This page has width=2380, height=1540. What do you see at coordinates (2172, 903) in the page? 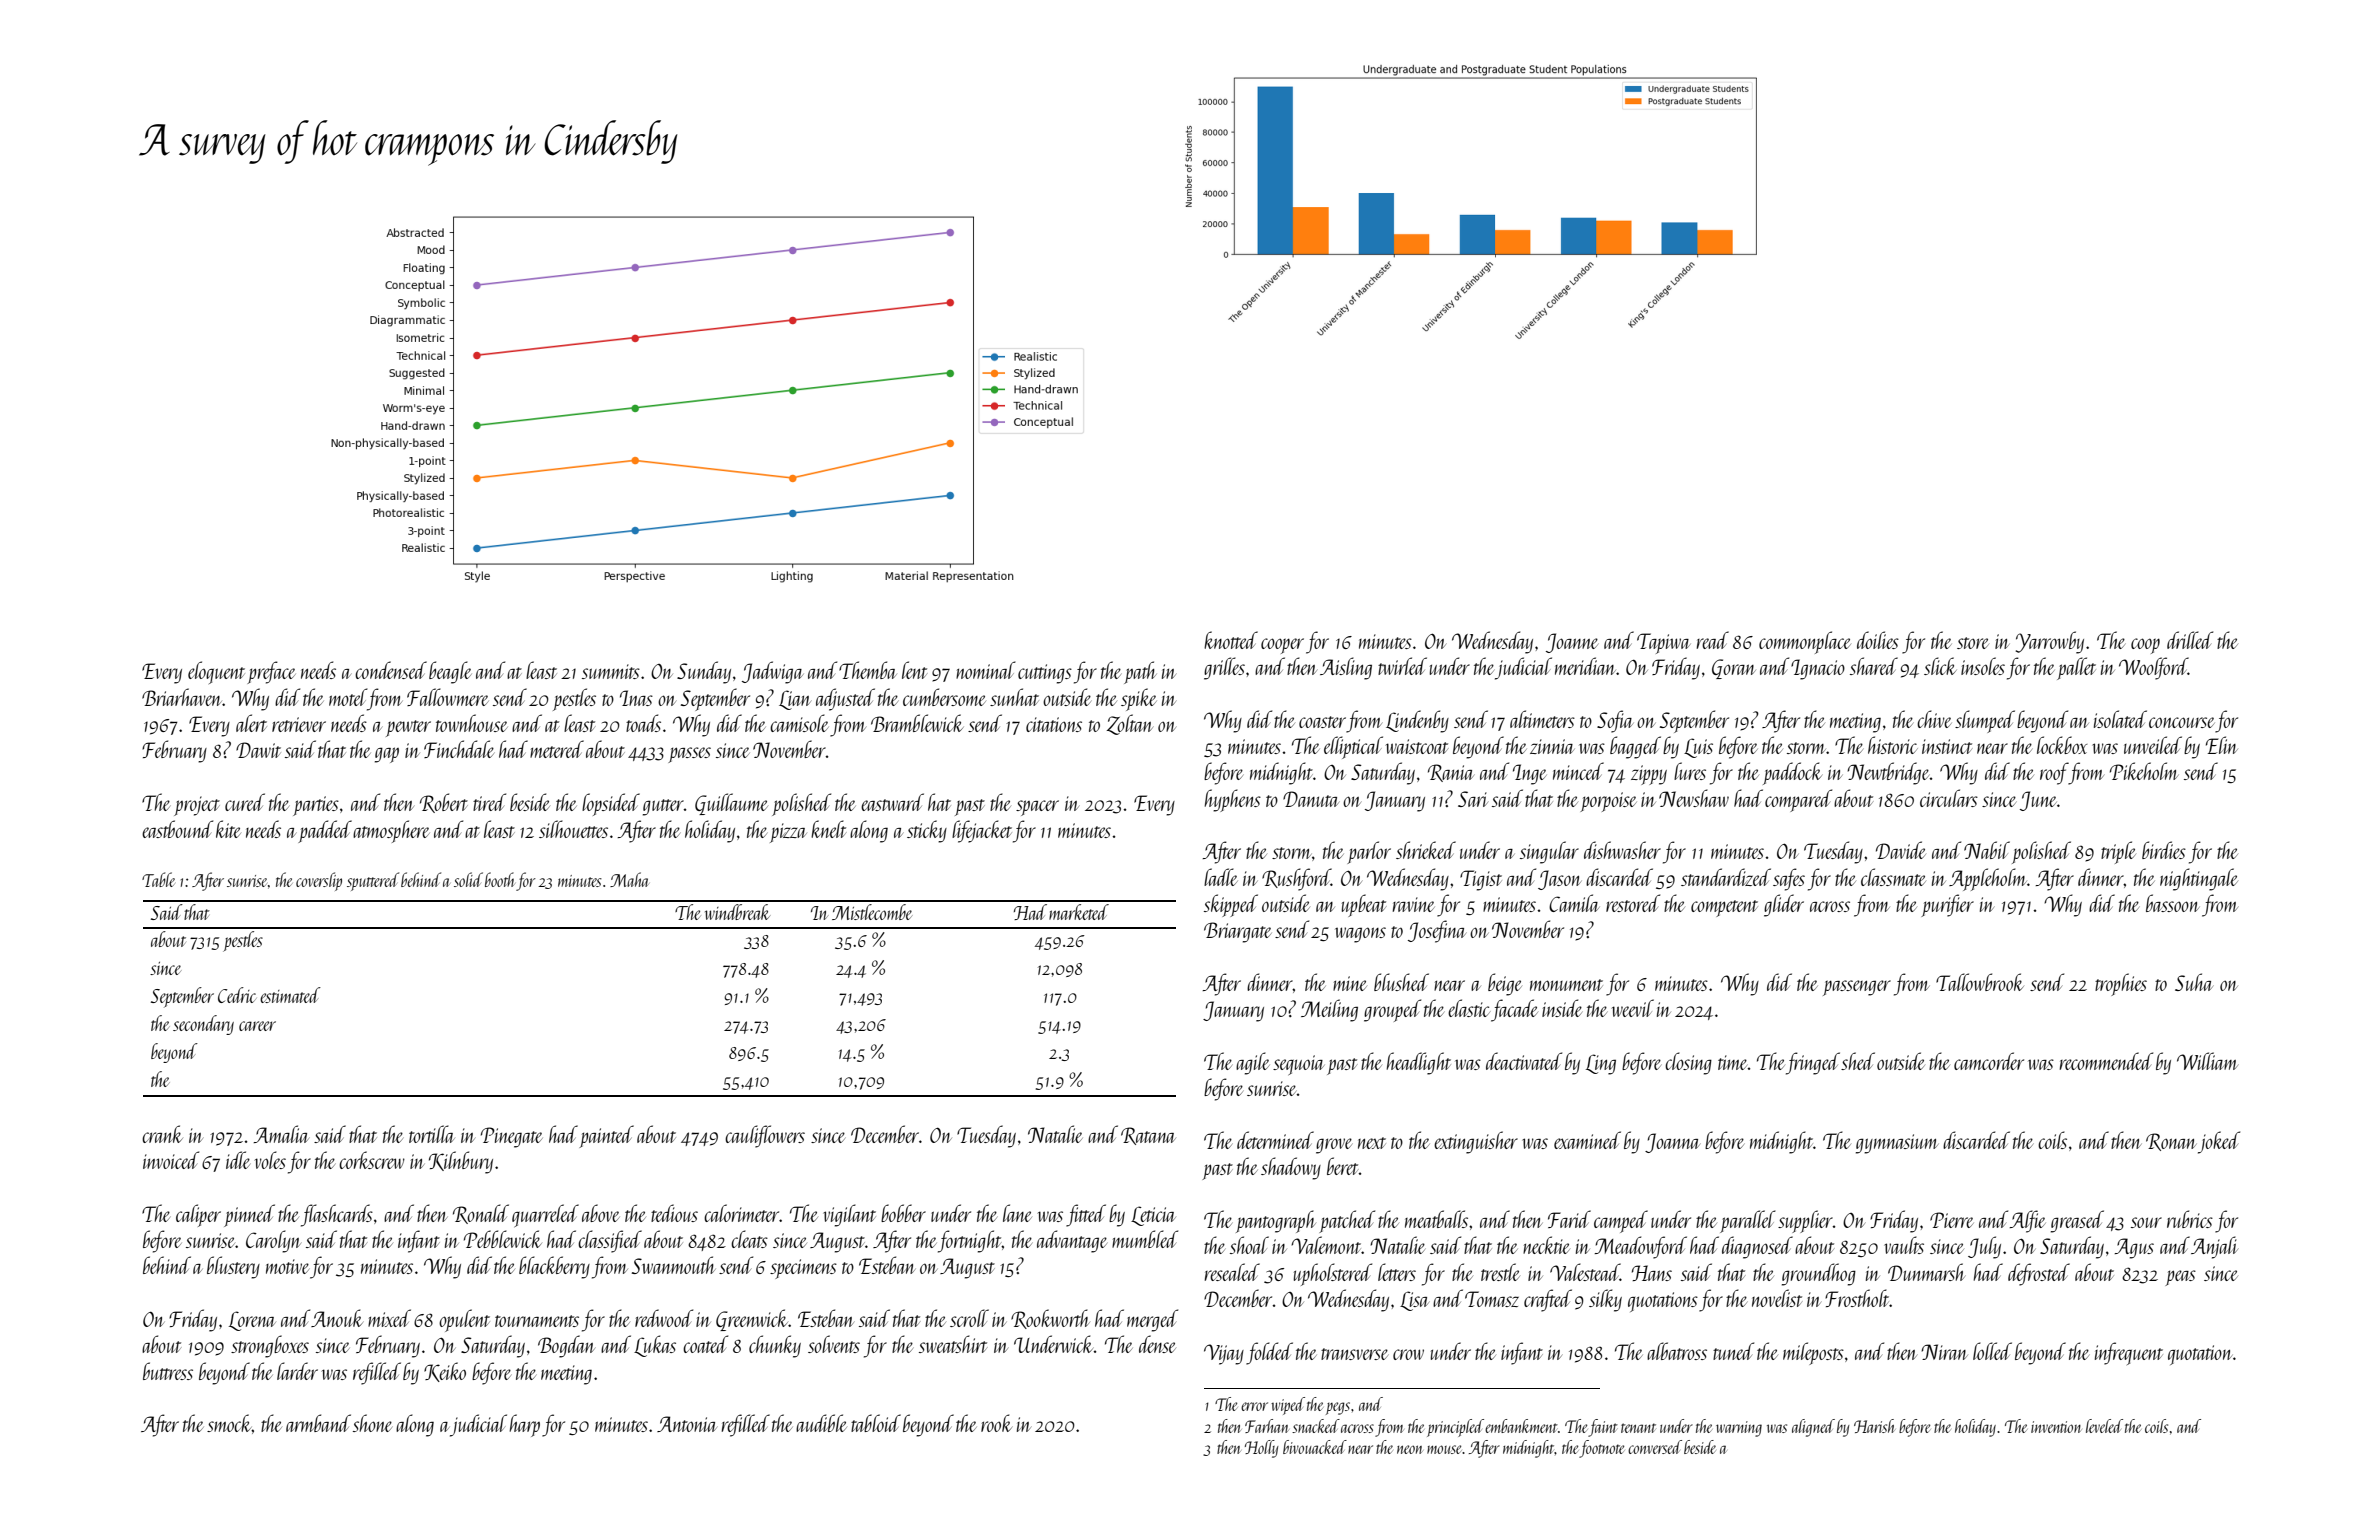
I see `bassoon` at bounding box center [2172, 903].
